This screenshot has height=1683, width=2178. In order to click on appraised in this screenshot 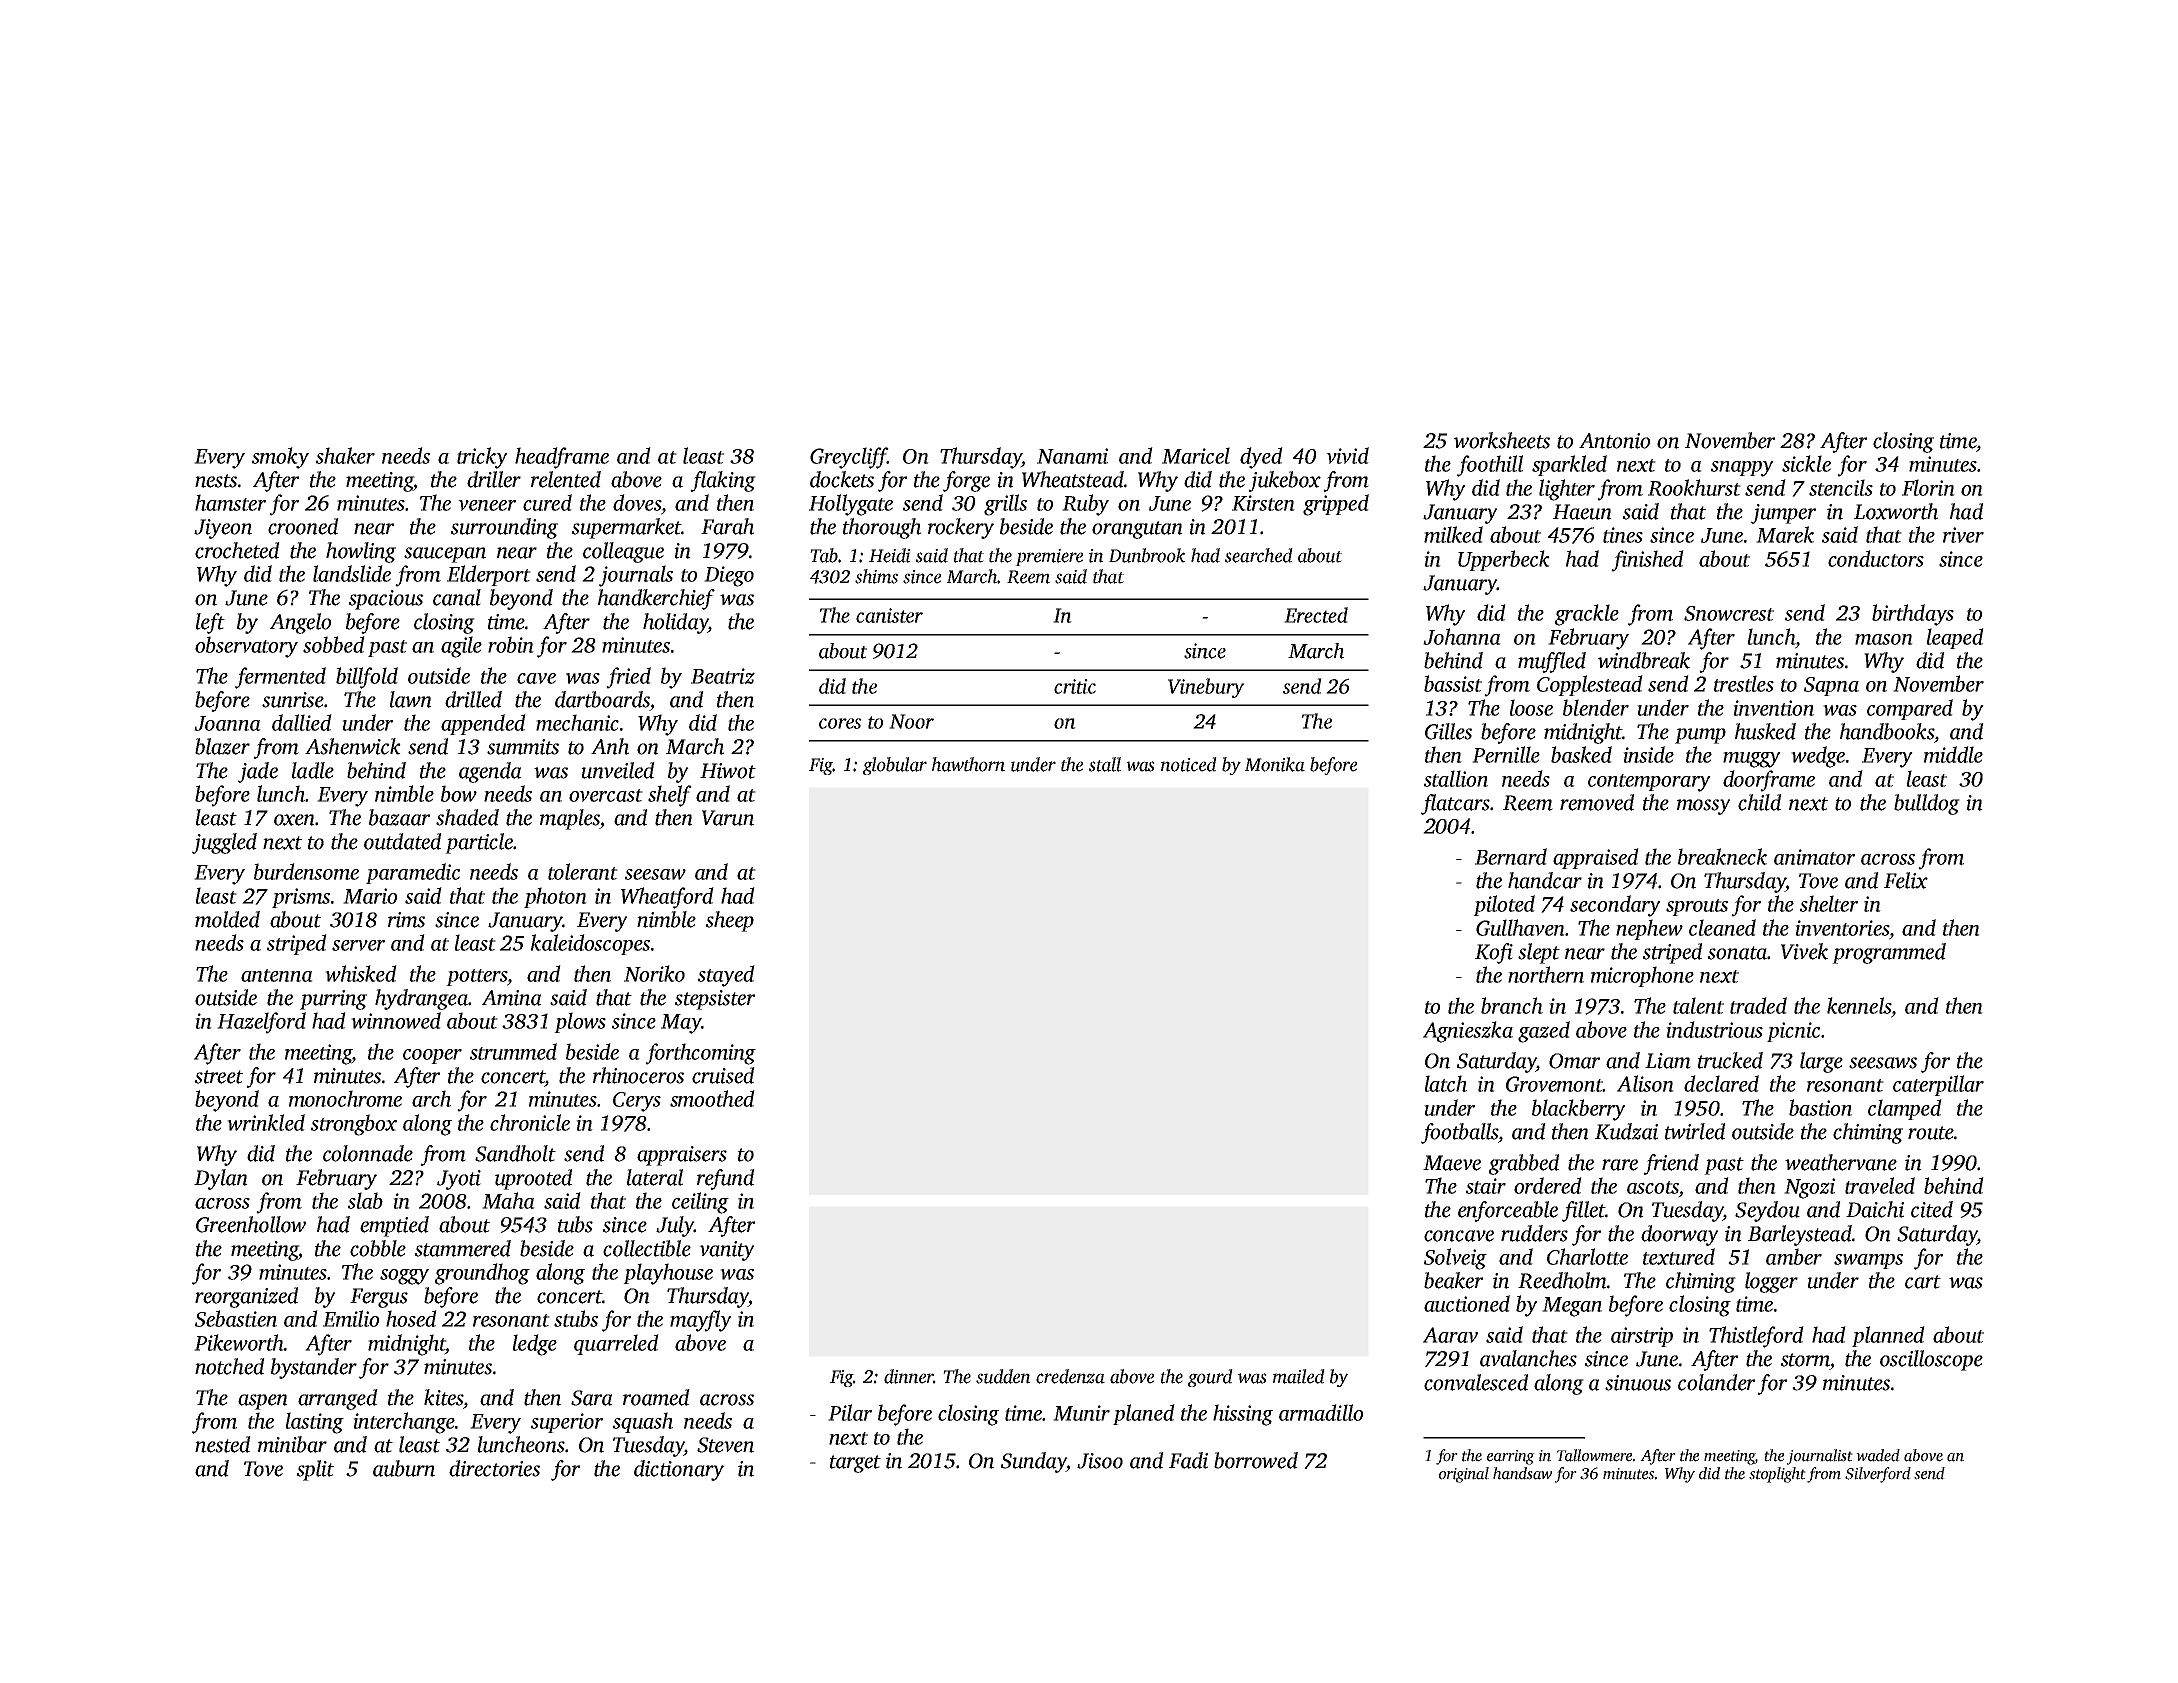, I will do `click(1596, 858)`.
